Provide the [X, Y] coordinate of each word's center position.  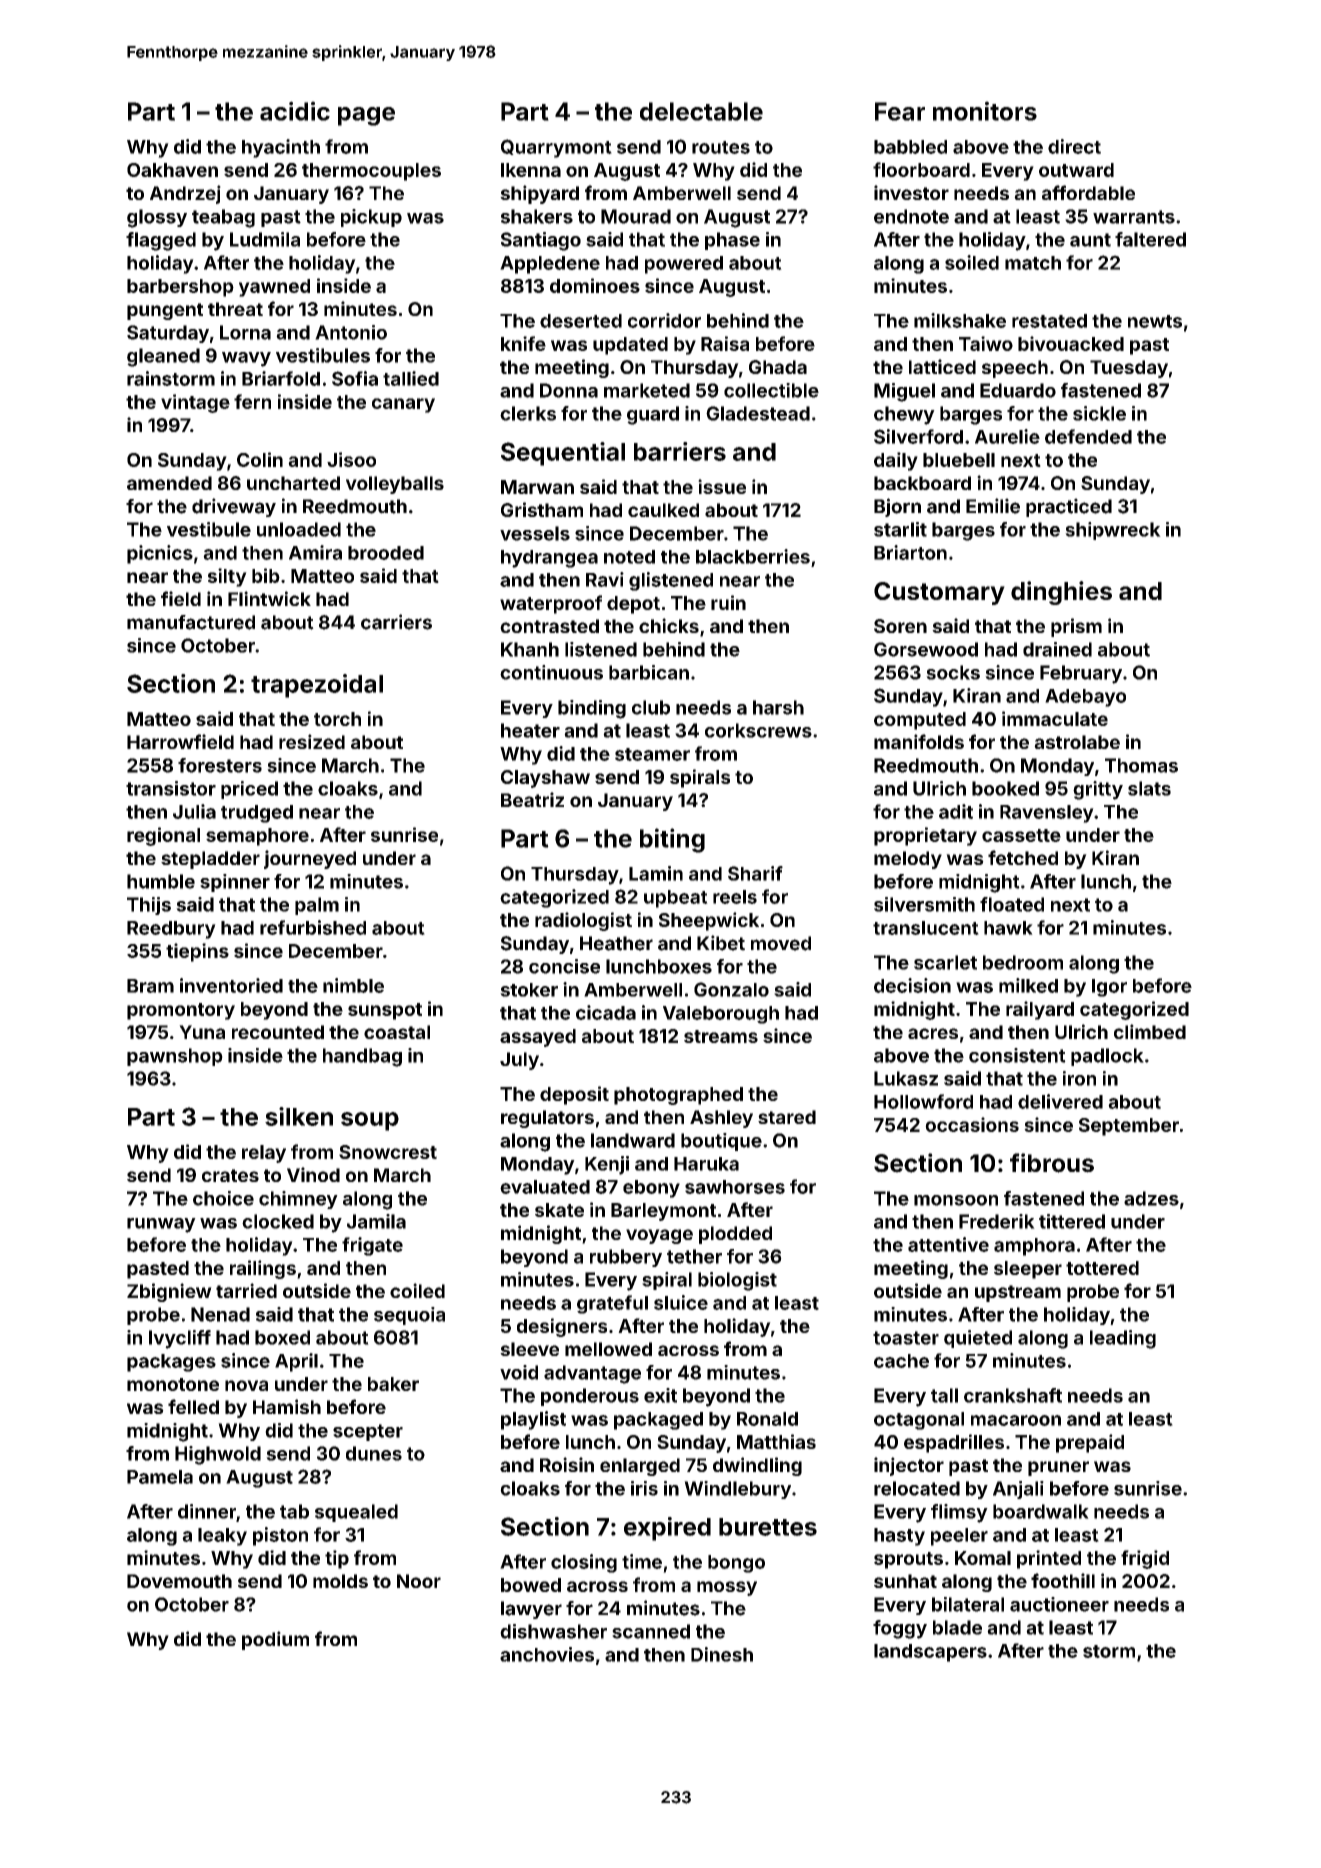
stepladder [210, 860]
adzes [1151, 1198]
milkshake [960, 320]
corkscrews [758, 730]
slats [1149, 788]
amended [169, 483]
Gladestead [758, 413]
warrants [1134, 217]
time [642, 1561]
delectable [701, 111]
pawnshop [175, 1057]
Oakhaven [172, 170]
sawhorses [735, 1187]
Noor [419, 1581]
